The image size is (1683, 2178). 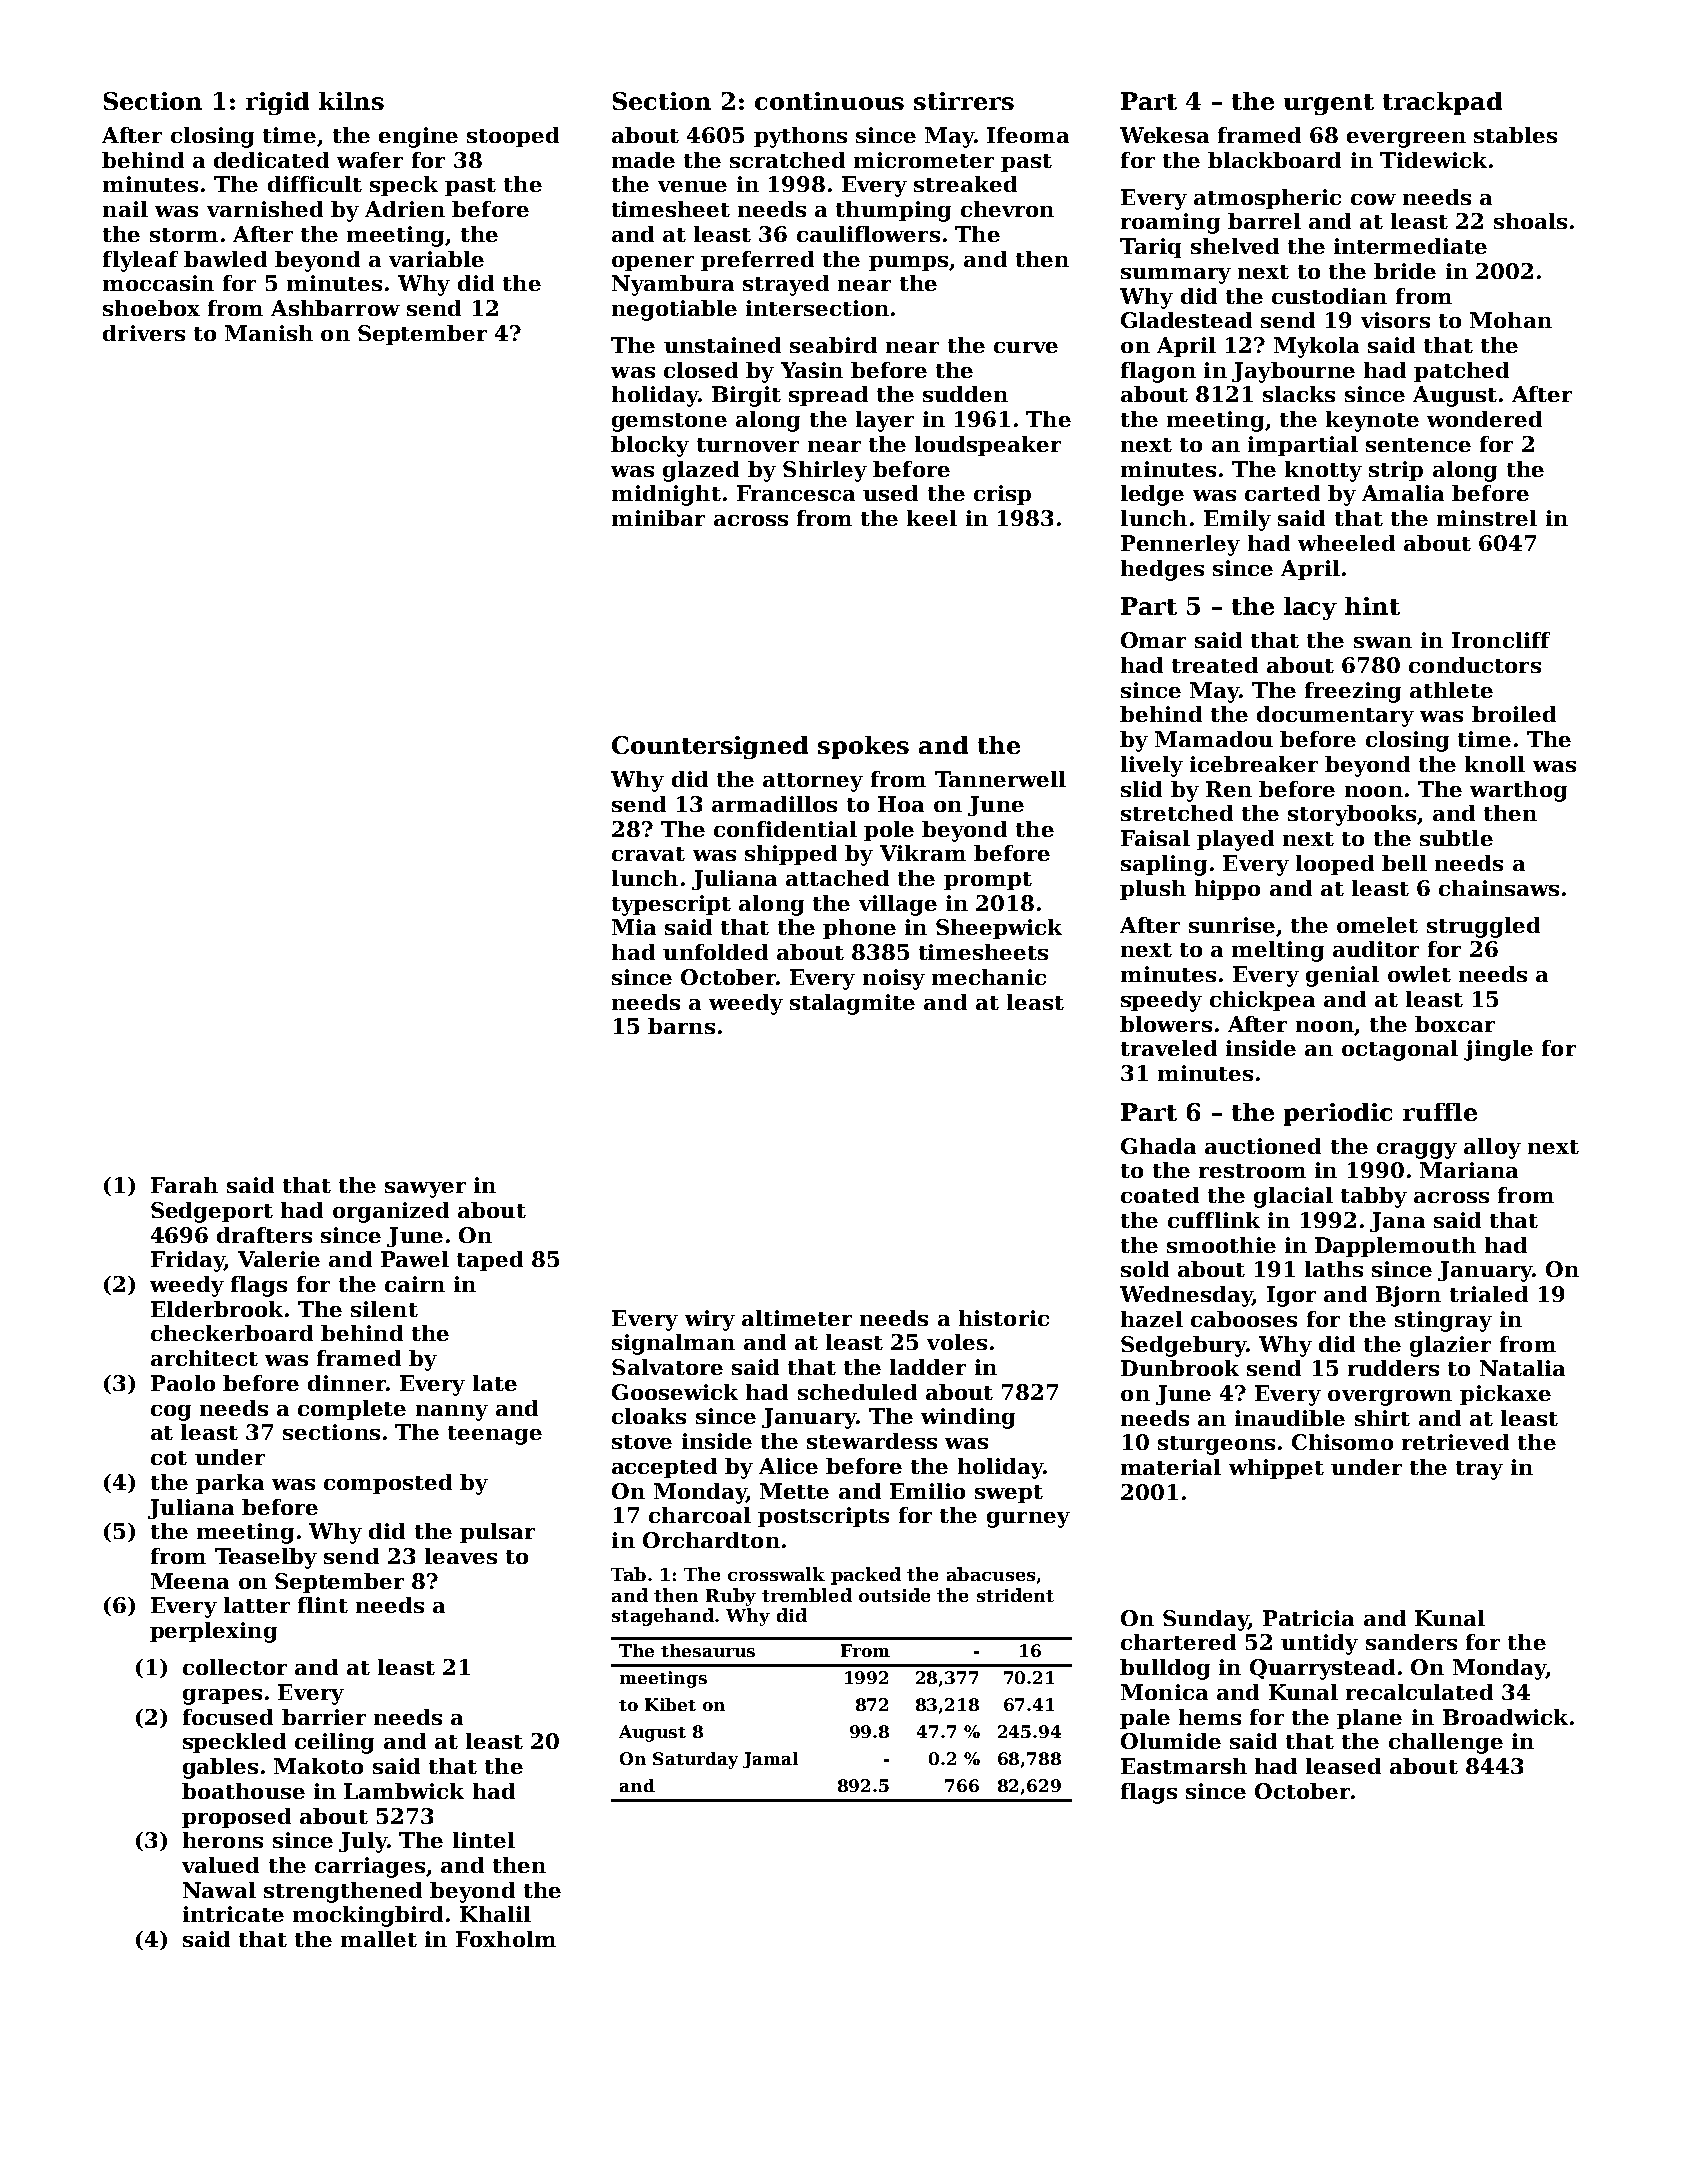 What do you see at coordinates (1334, 1269) in the image?
I see `laths` at bounding box center [1334, 1269].
